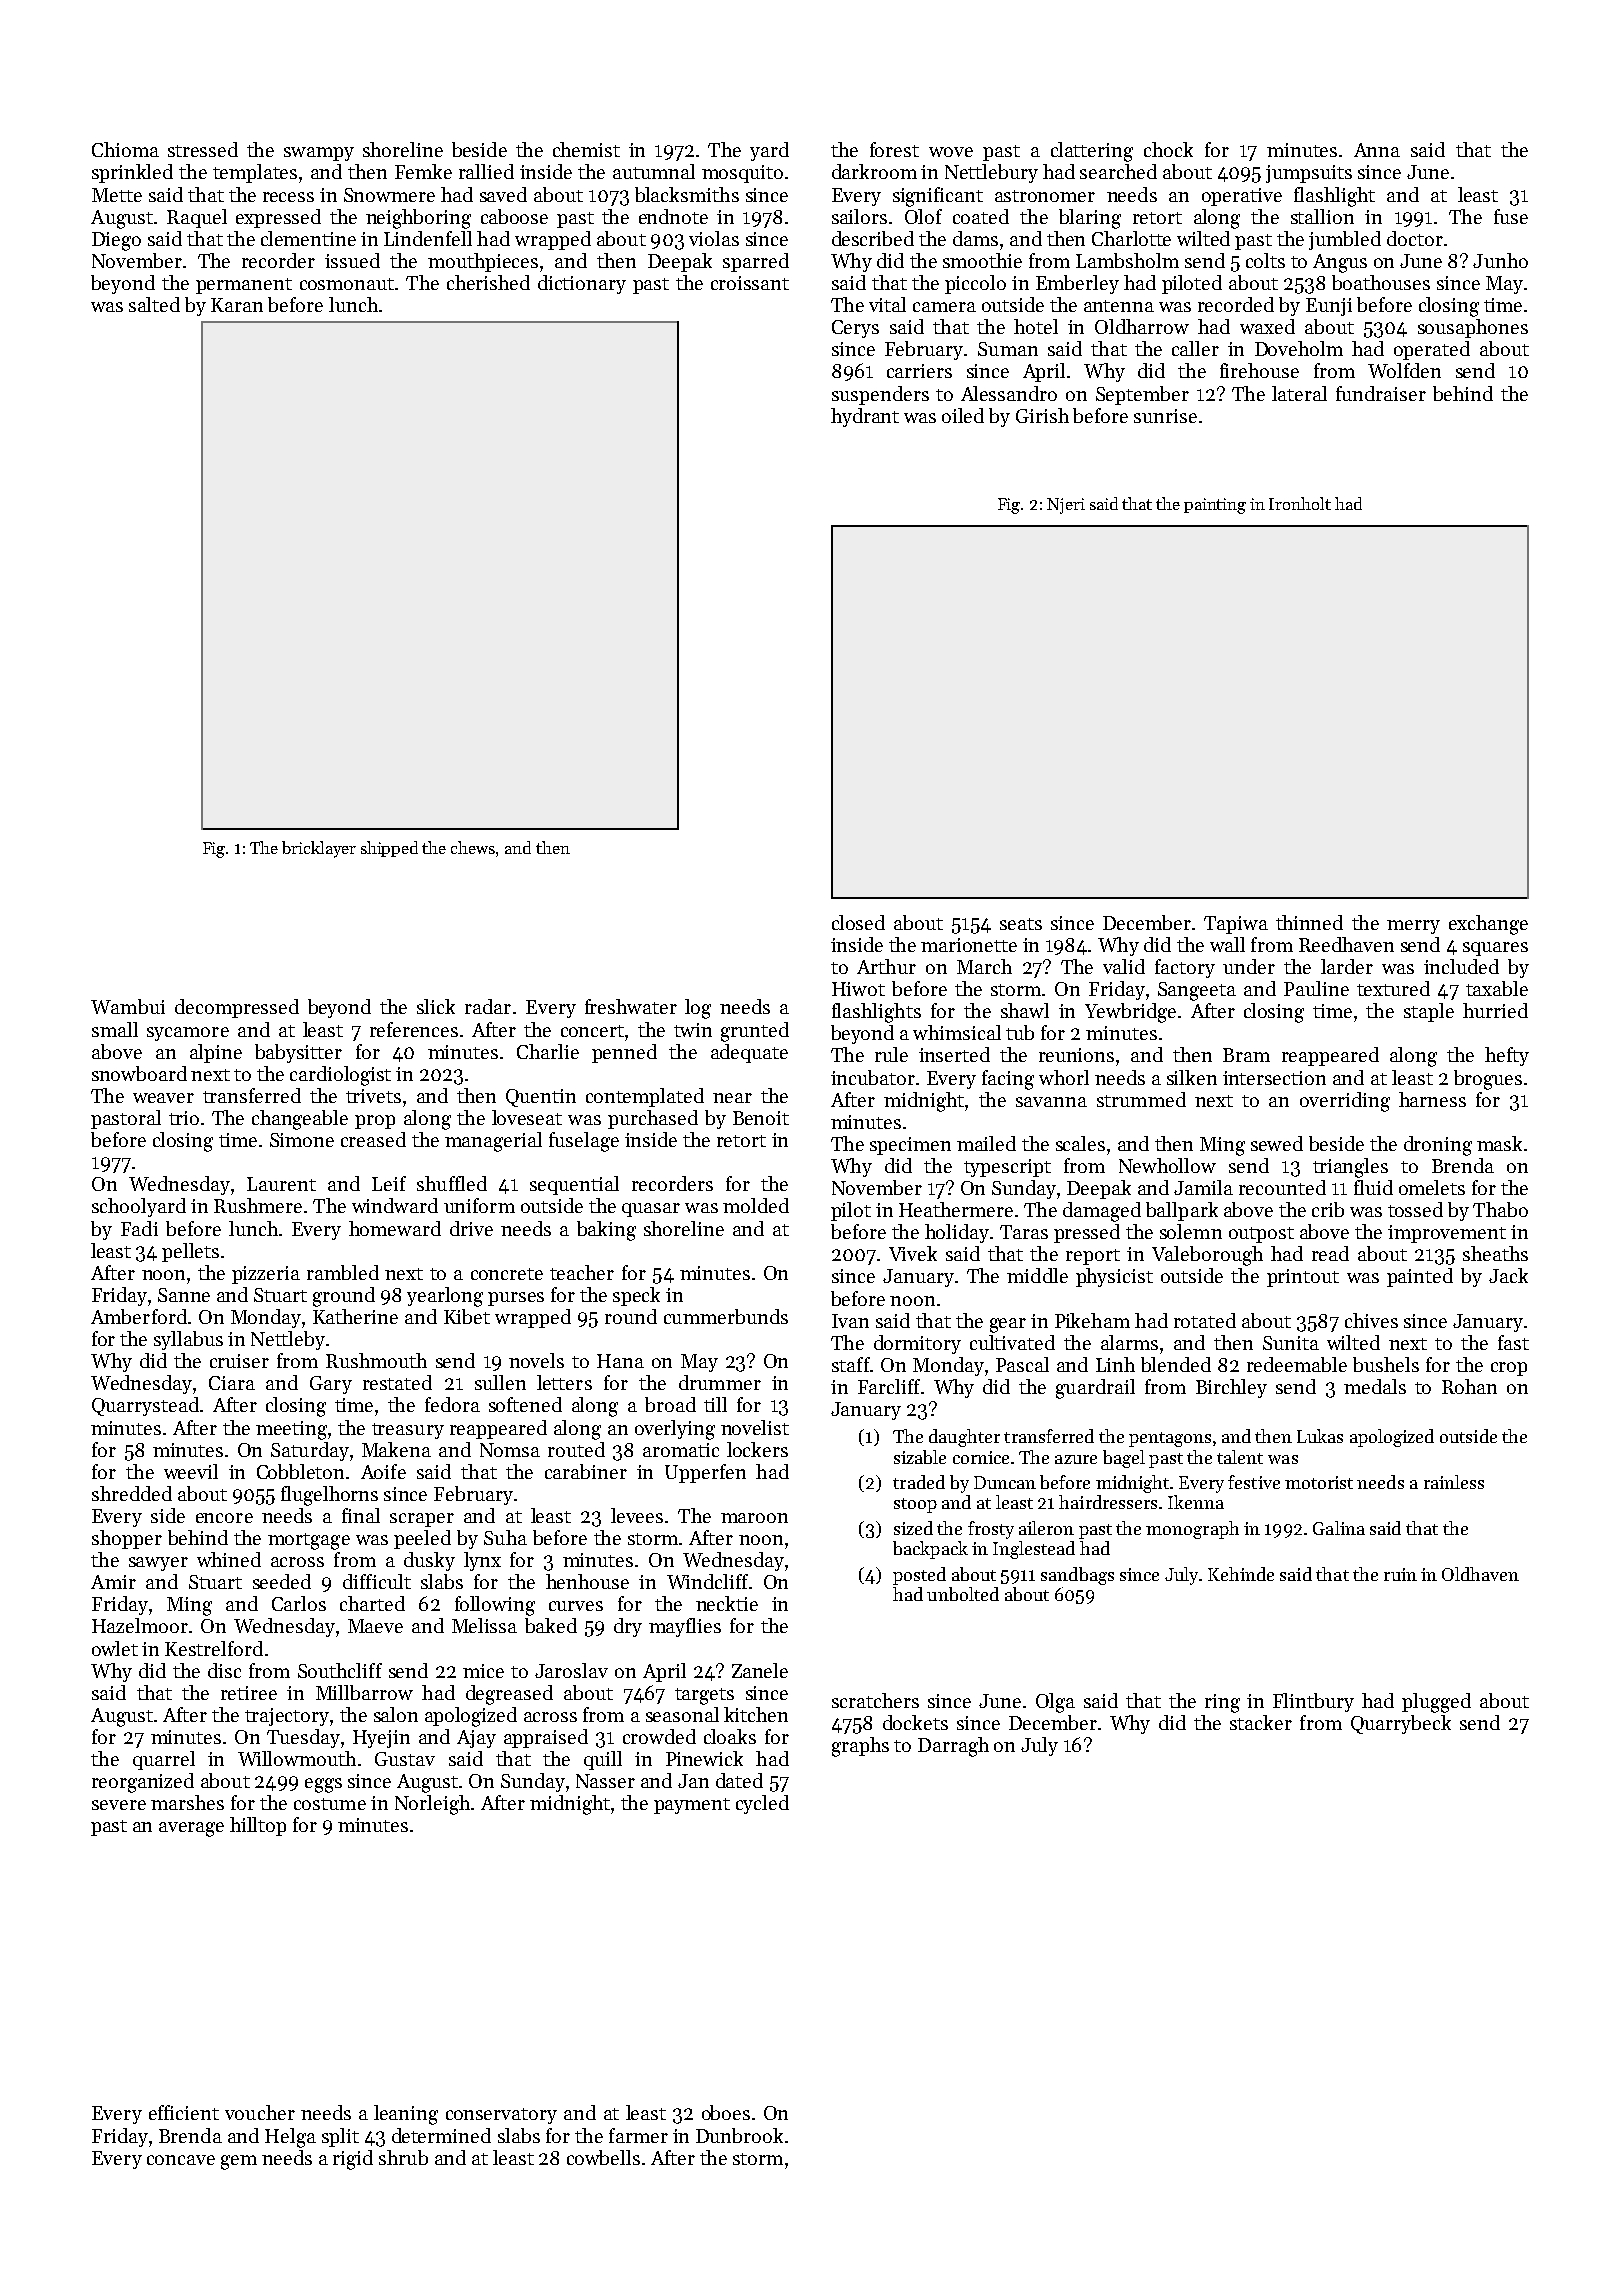 The height and width of the image is (2292, 1620). Describe the element at coordinates (1168, 149) in the image. I see `chock` at that location.
